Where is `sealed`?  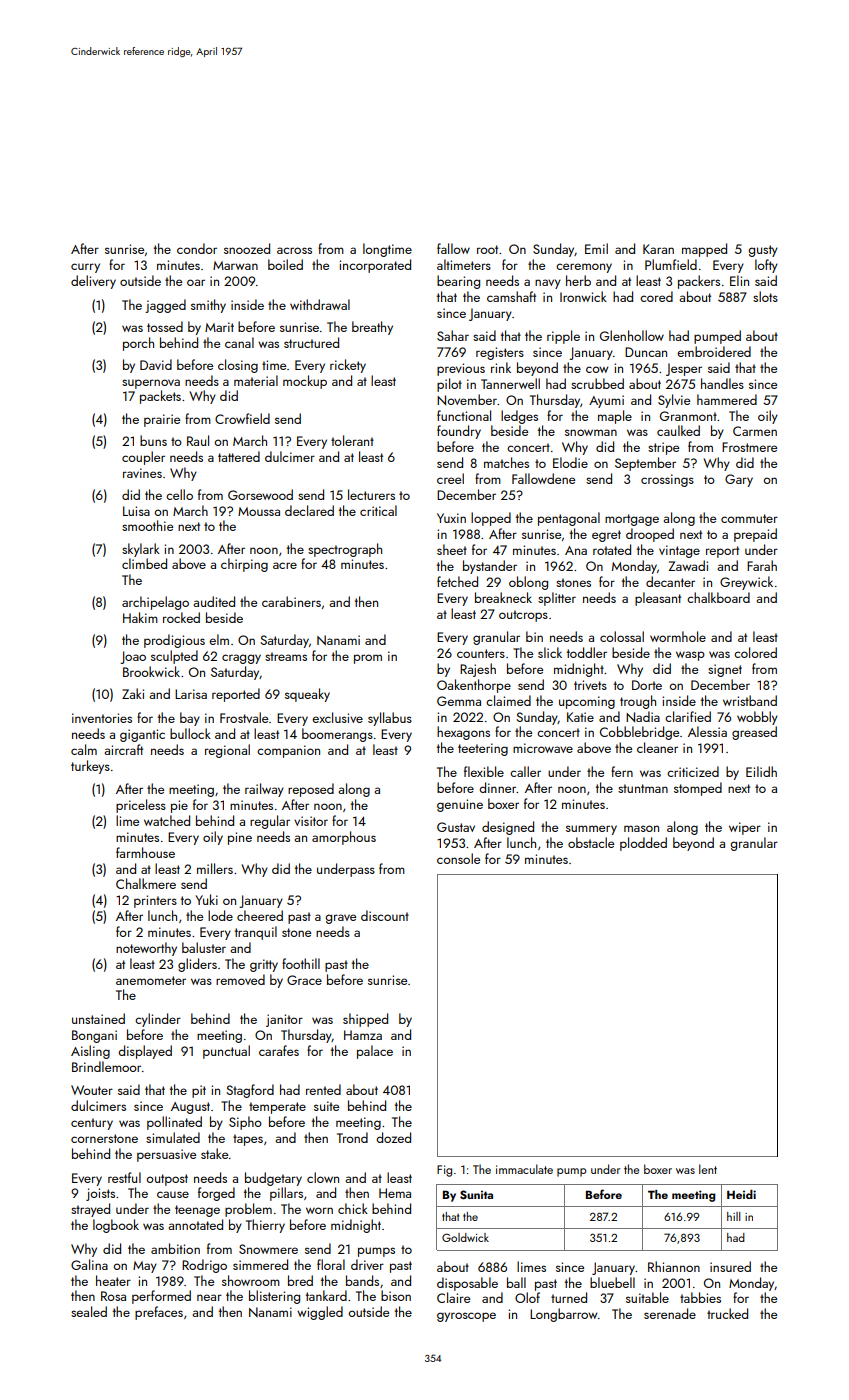
sealed is located at coordinates (89, 1311).
